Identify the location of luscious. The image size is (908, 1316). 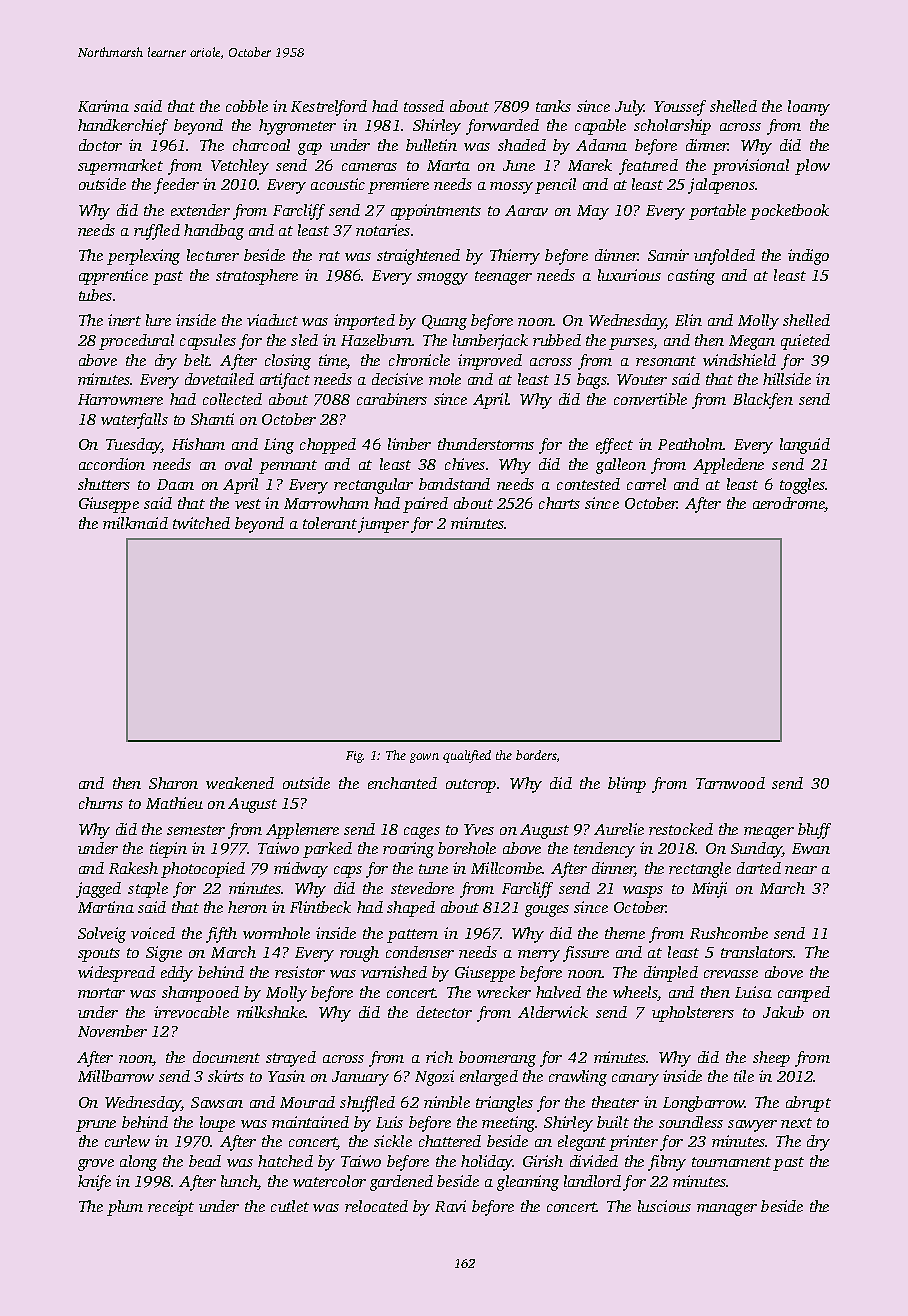
(664, 1206).
